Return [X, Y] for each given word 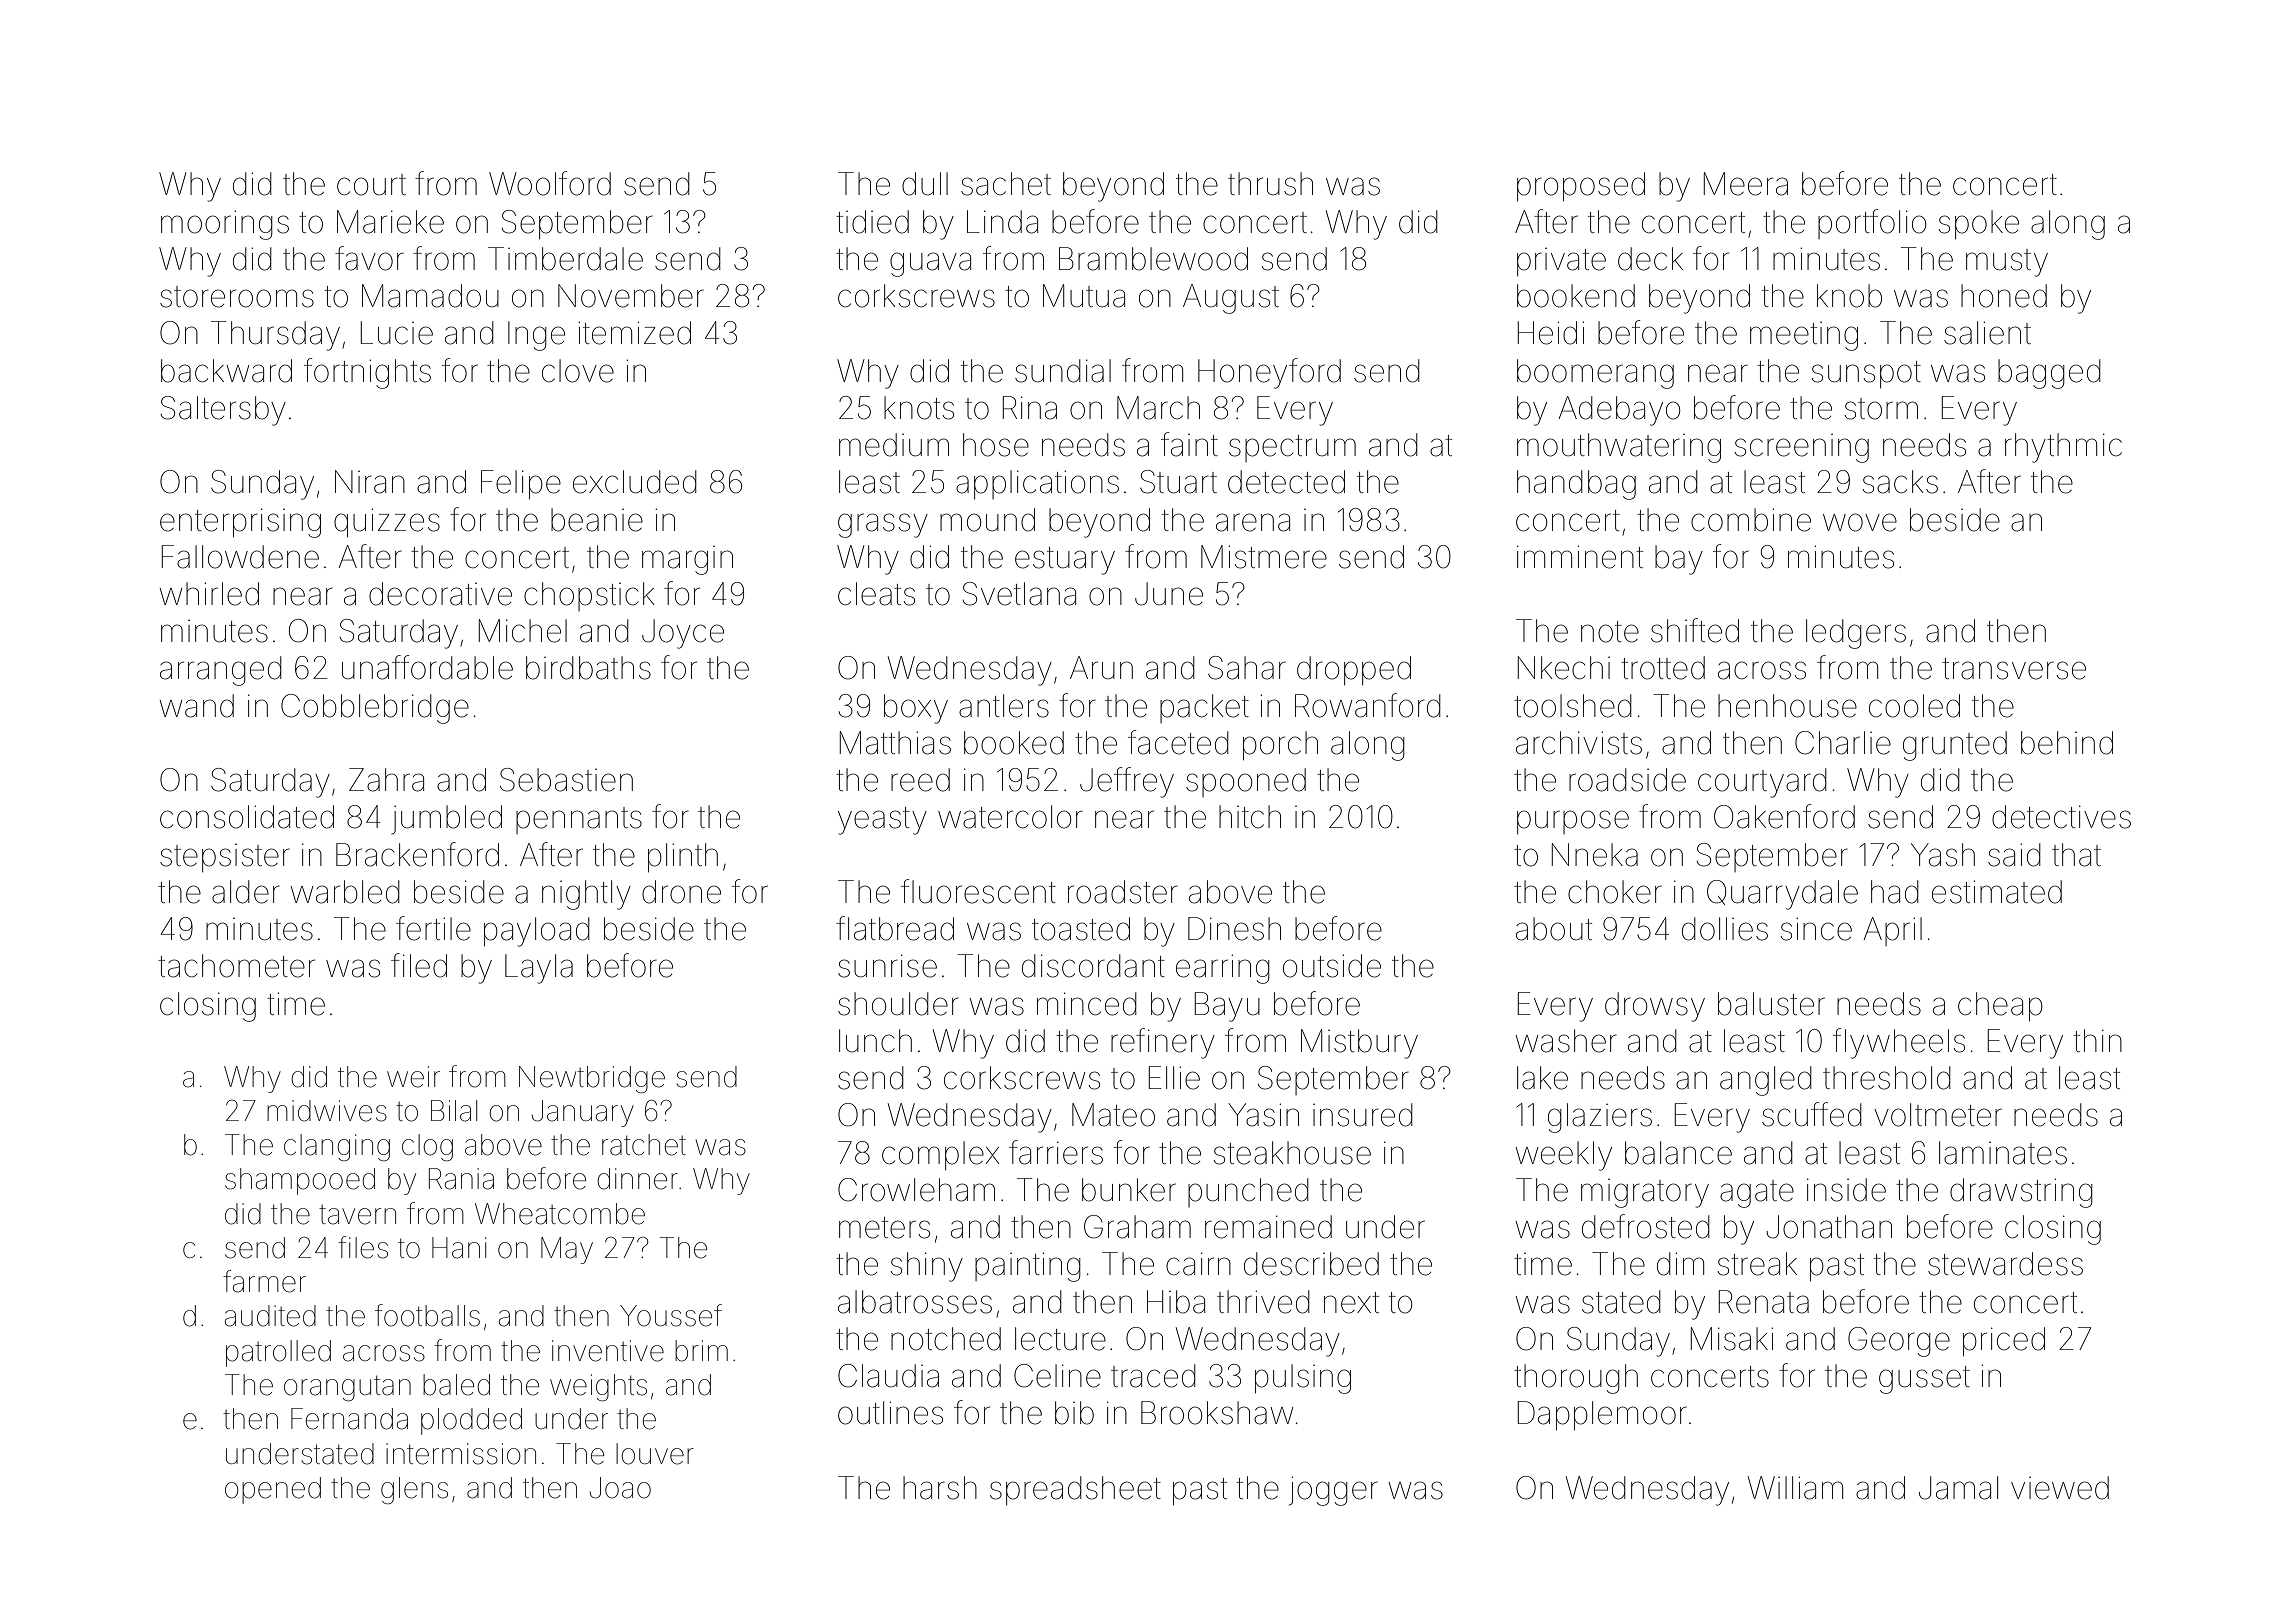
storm [1881, 409]
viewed [2060, 1488]
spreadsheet [1075, 1490]
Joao [620, 1488]
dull [925, 184]
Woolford [550, 183]
